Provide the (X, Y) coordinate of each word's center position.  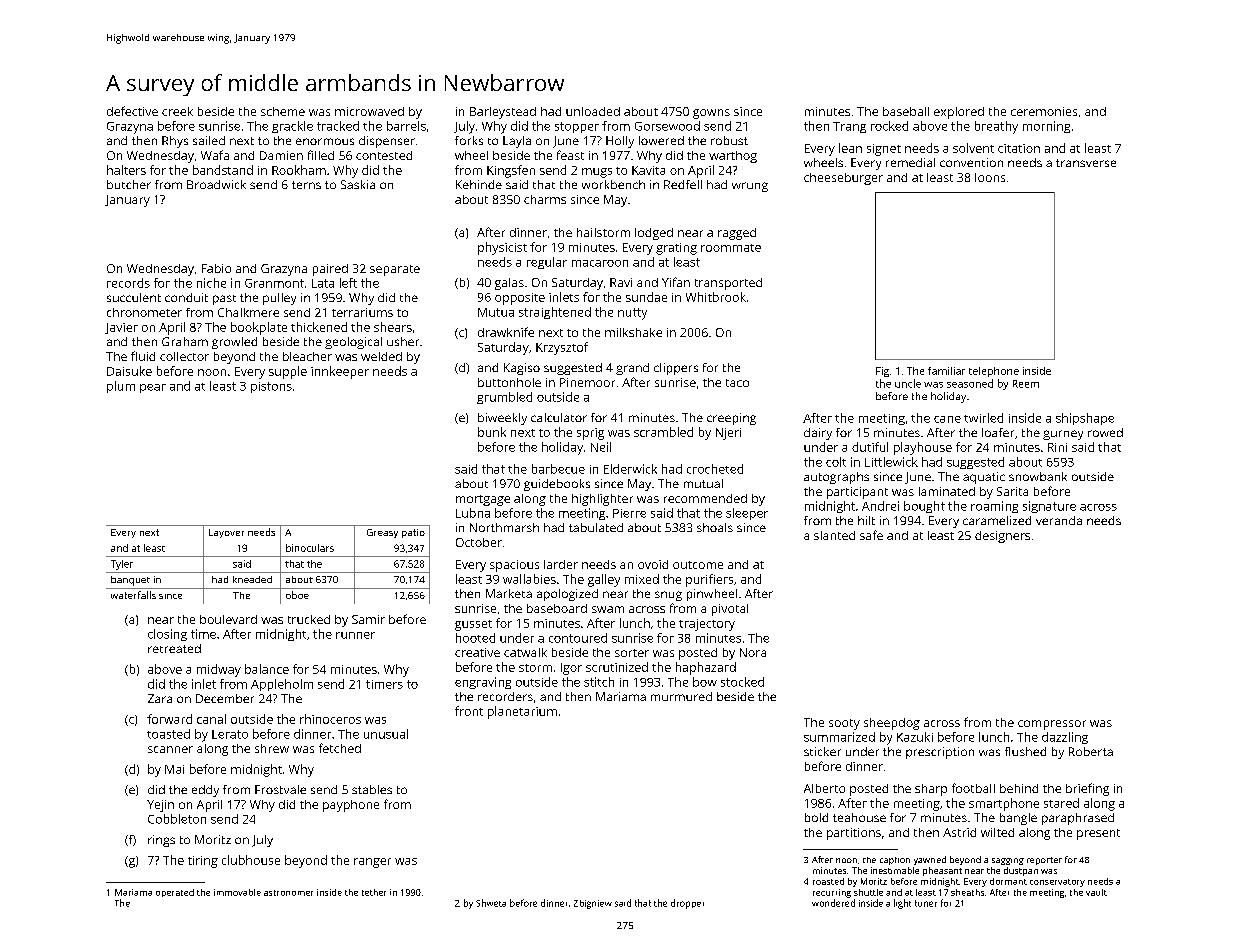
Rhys (175, 142)
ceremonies (1044, 111)
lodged (654, 234)
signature (1049, 507)
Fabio (216, 268)
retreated (174, 648)
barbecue (558, 469)
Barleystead (503, 113)
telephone (994, 372)
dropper (687, 904)
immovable (237, 892)
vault (1096, 892)
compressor (1052, 725)
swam (608, 609)
